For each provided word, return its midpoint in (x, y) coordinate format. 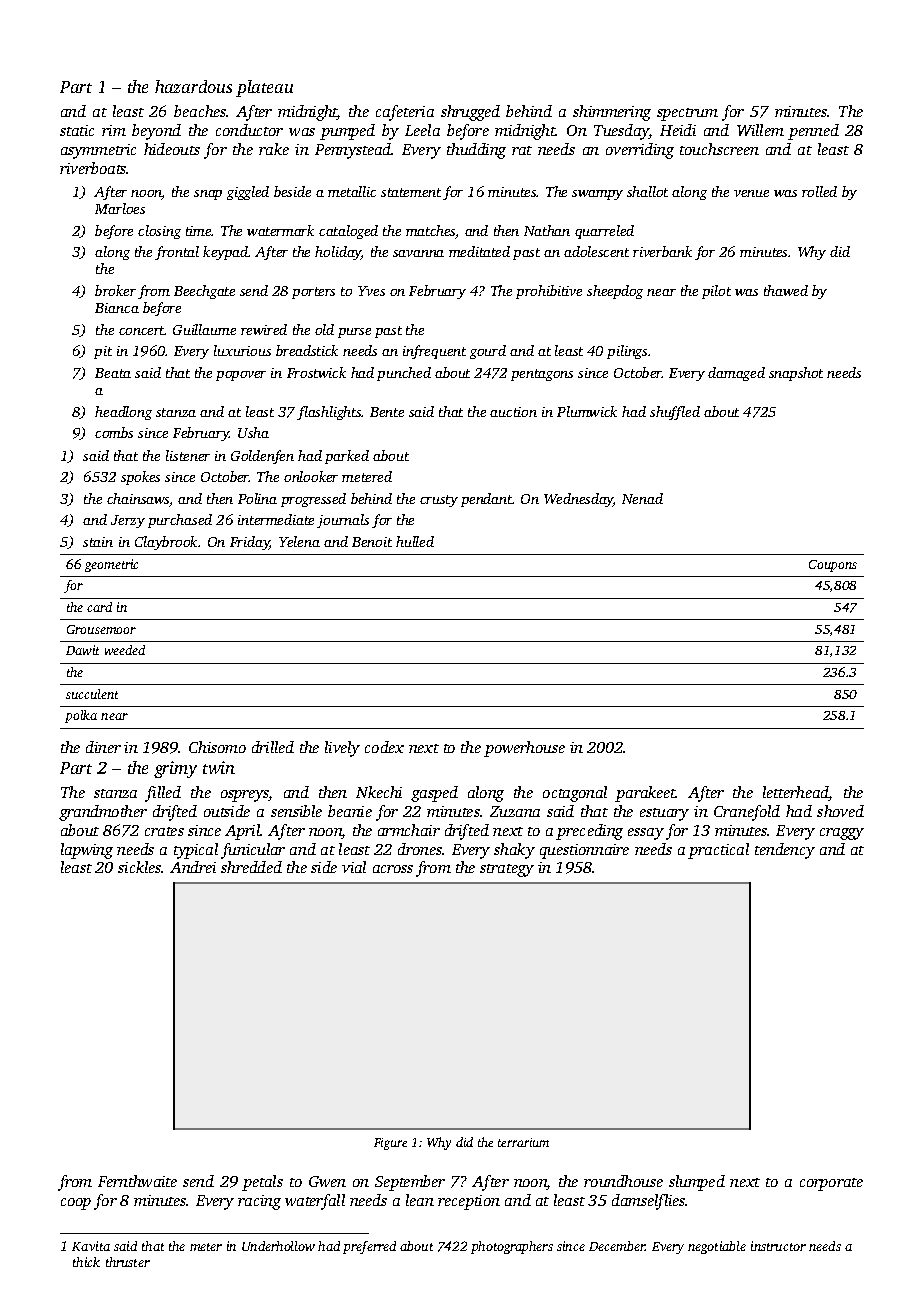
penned (813, 132)
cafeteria (405, 113)
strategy (507, 870)
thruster (128, 1262)
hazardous (193, 86)
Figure (390, 1144)
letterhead (796, 793)
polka (81, 716)
